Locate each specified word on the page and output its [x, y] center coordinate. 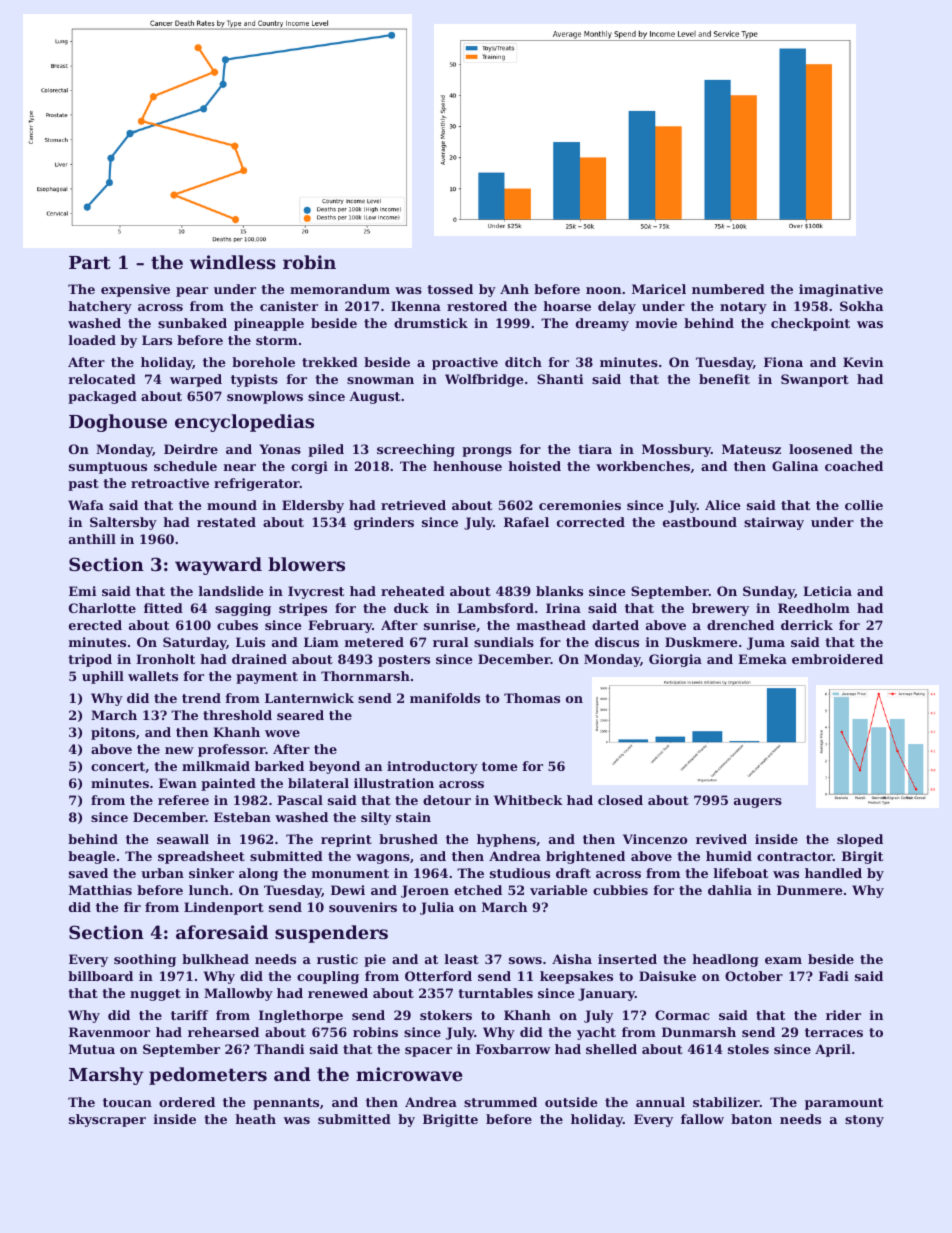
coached [854, 466]
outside [571, 1102]
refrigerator [257, 484]
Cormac [682, 1015]
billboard [100, 976]
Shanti [560, 379]
